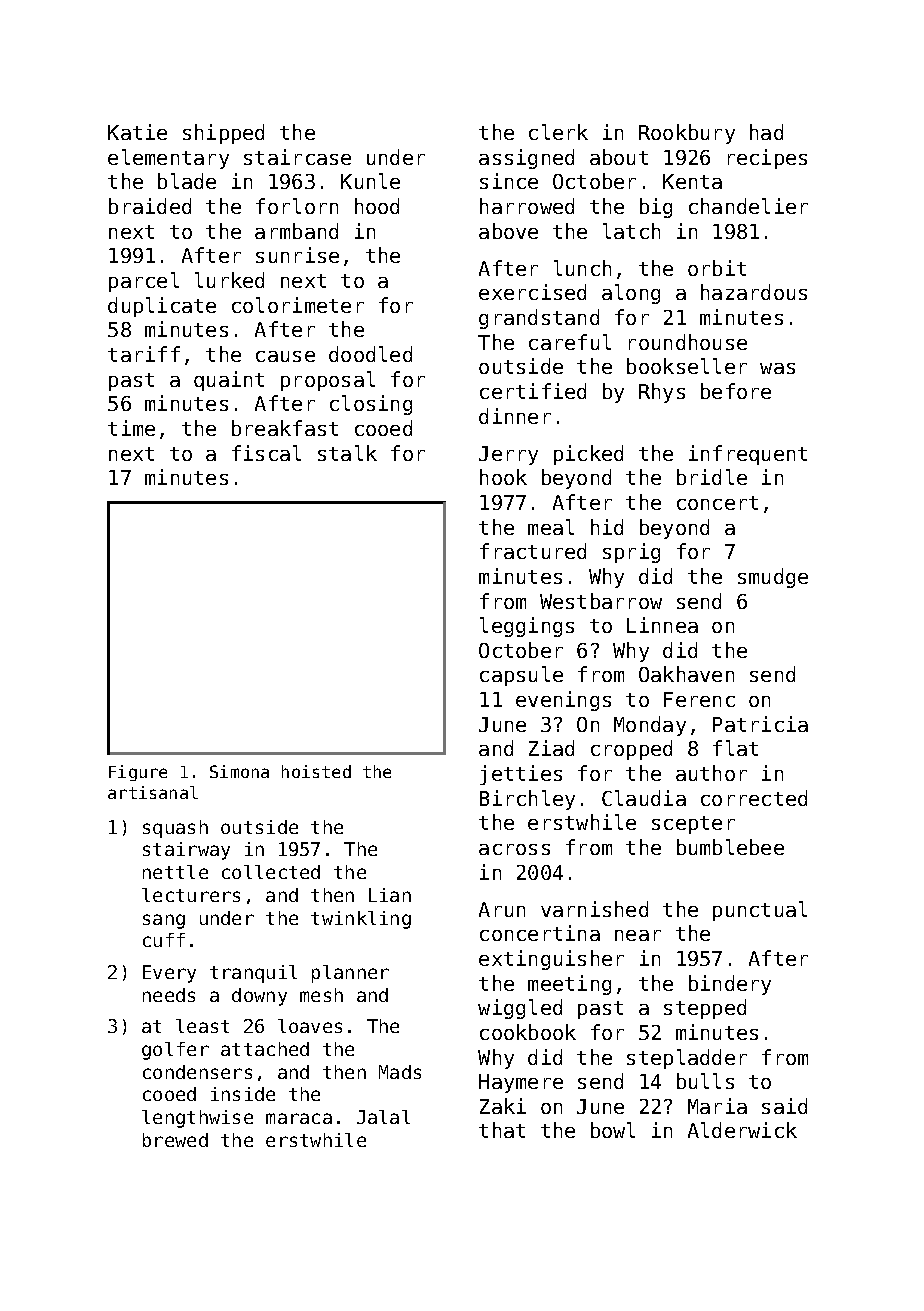 The width and height of the page is (924, 1311). I want to click on brewed, so click(175, 1140).
